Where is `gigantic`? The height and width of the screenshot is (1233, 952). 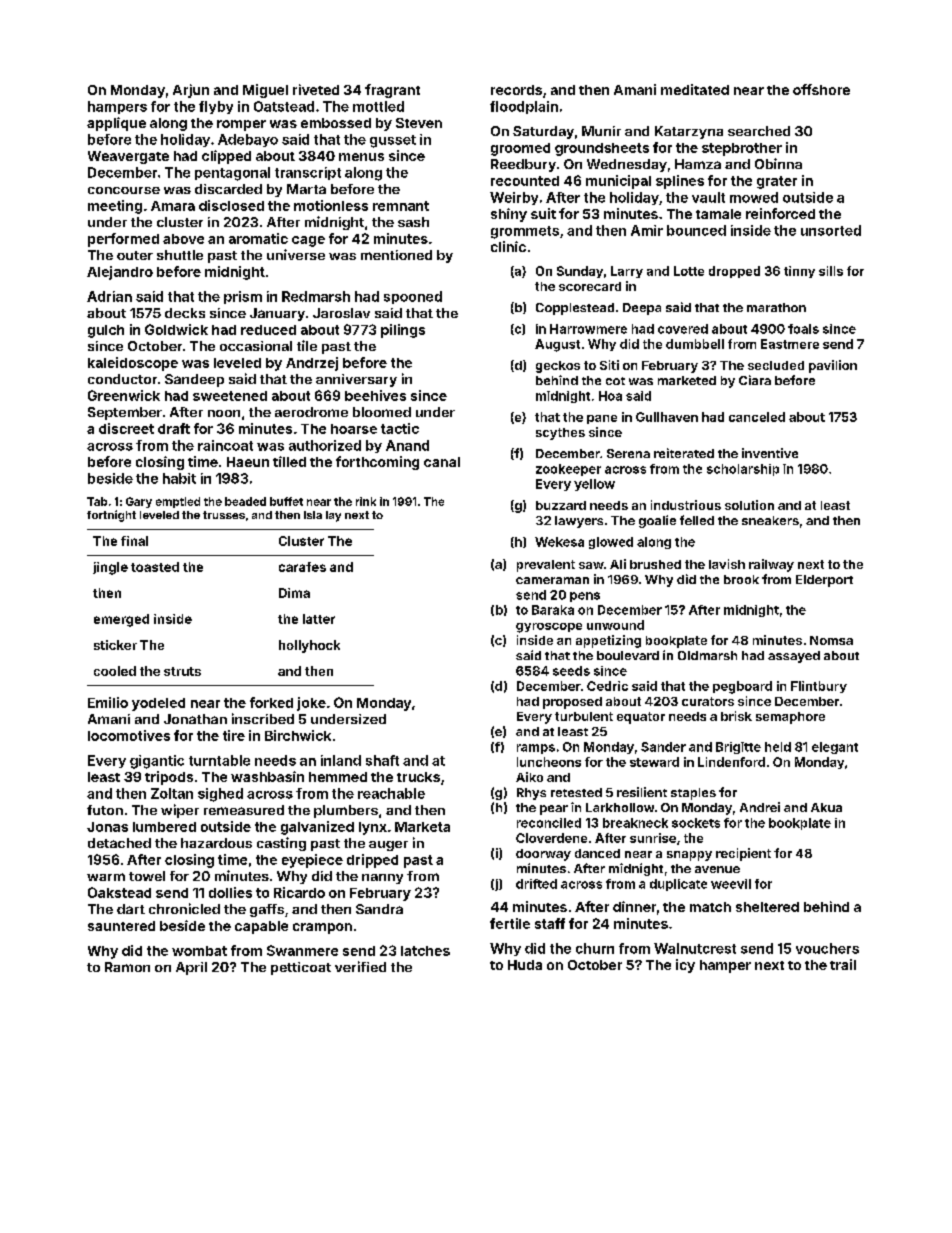
gigantic is located at coordinates (157, 762).
